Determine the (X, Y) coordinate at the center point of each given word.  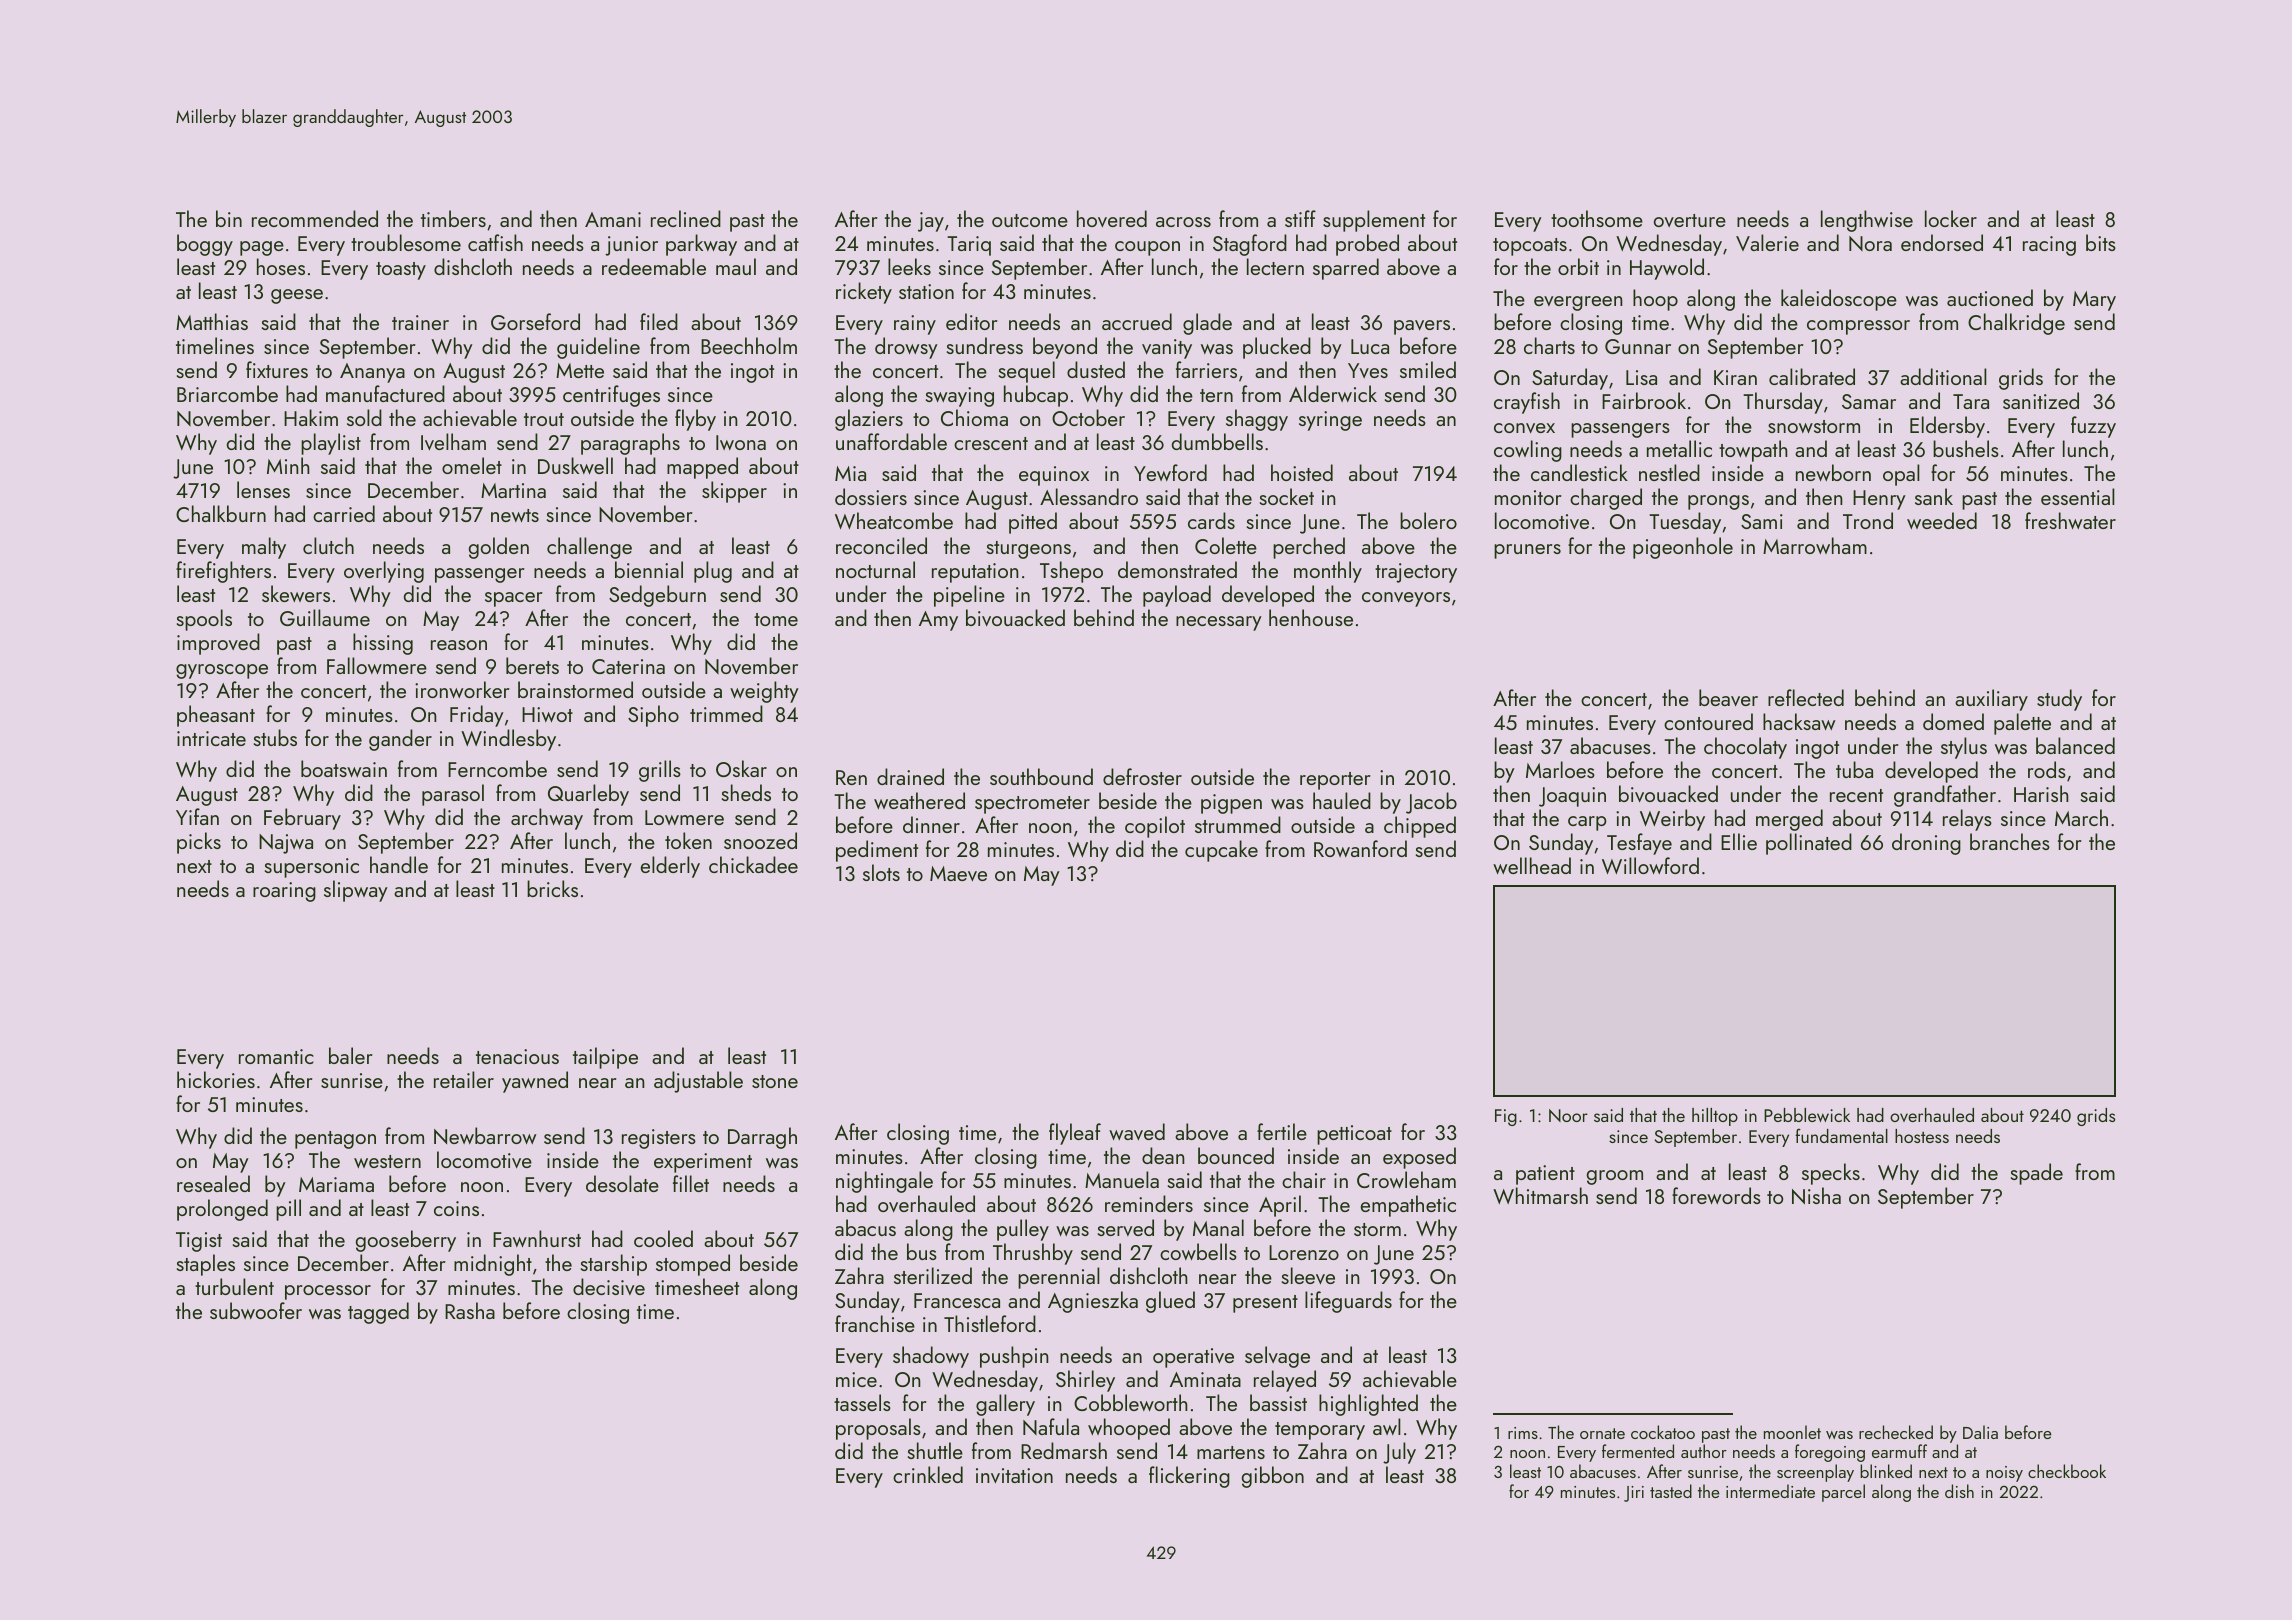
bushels (1966, 448)
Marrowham (1815, 545)
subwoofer (256, 1310)
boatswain (344, 768)
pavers (1422, 327)
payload (1177, 596)
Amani (613, 219)
